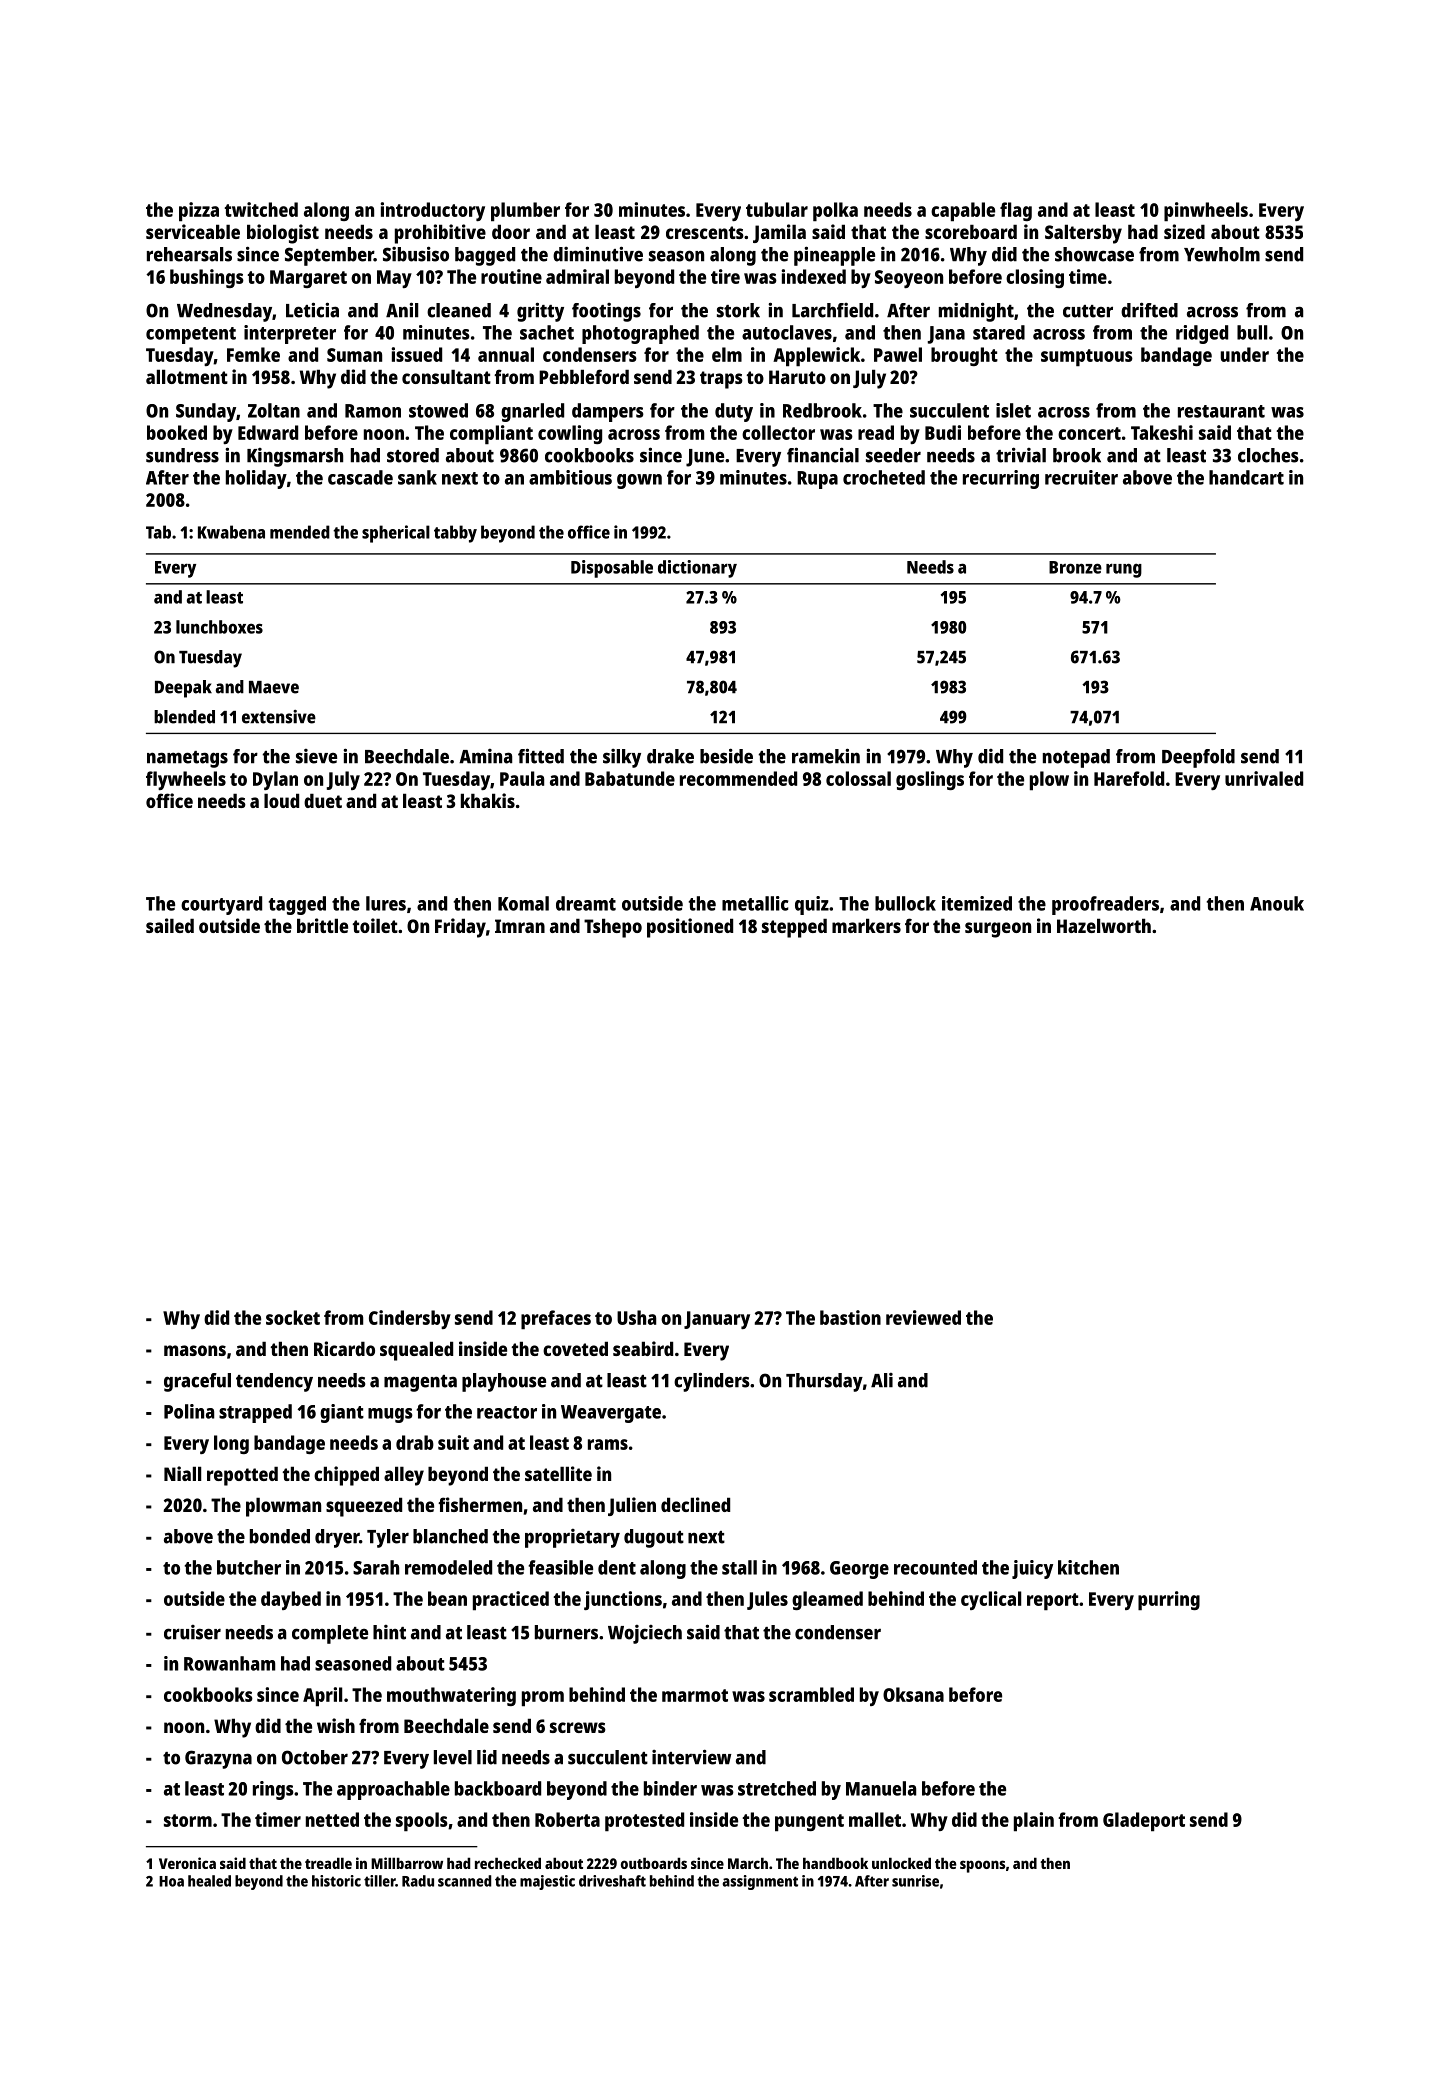 The height and width of the screenshot is (2100, 1450). What do you see at coordinates (293, 1317) in the screenshot?
I see `socket` at bounding box center [293, 1317].
